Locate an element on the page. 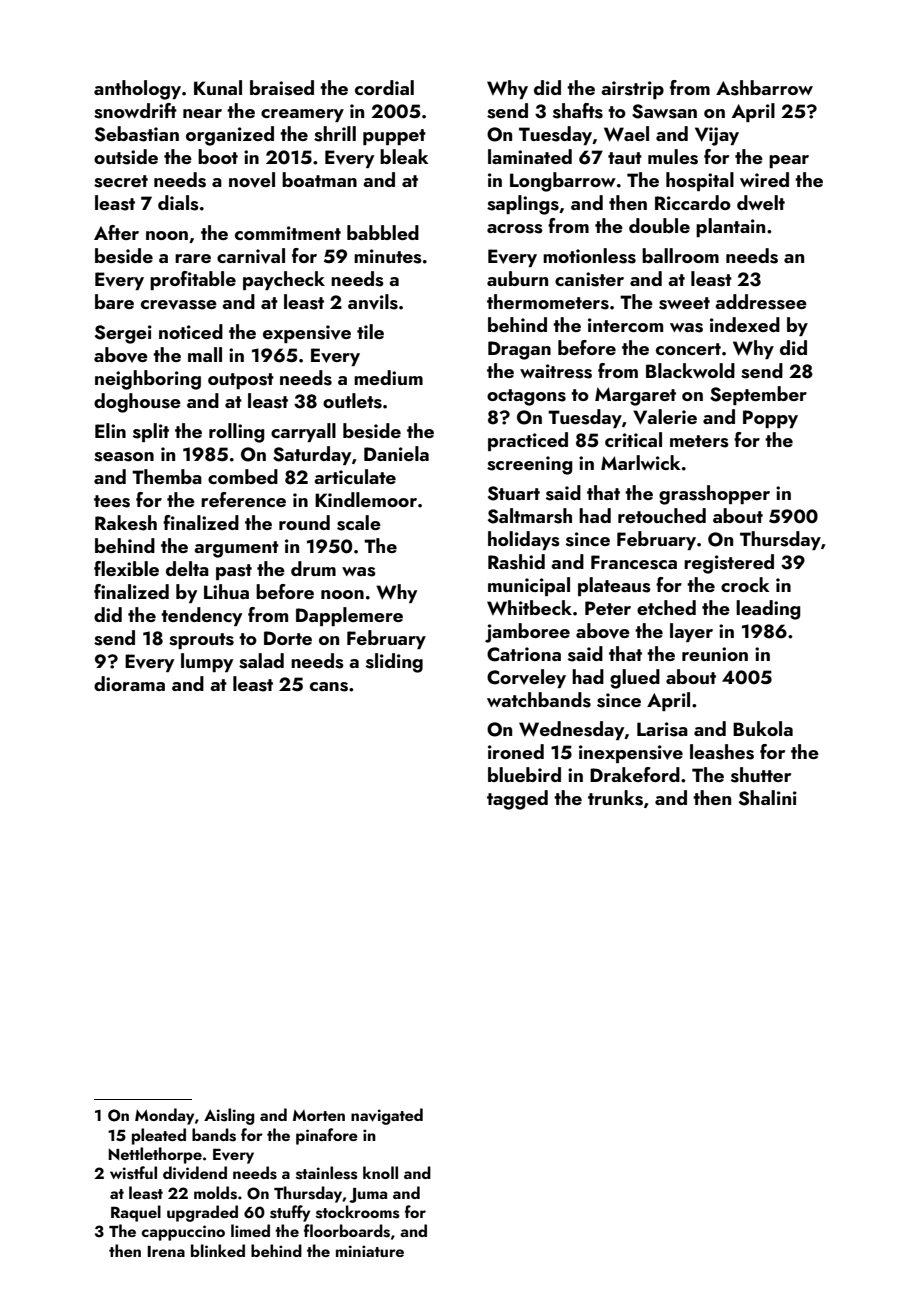 This page has height=1314, width=924. commitment is located at coordinates (288, 233).
